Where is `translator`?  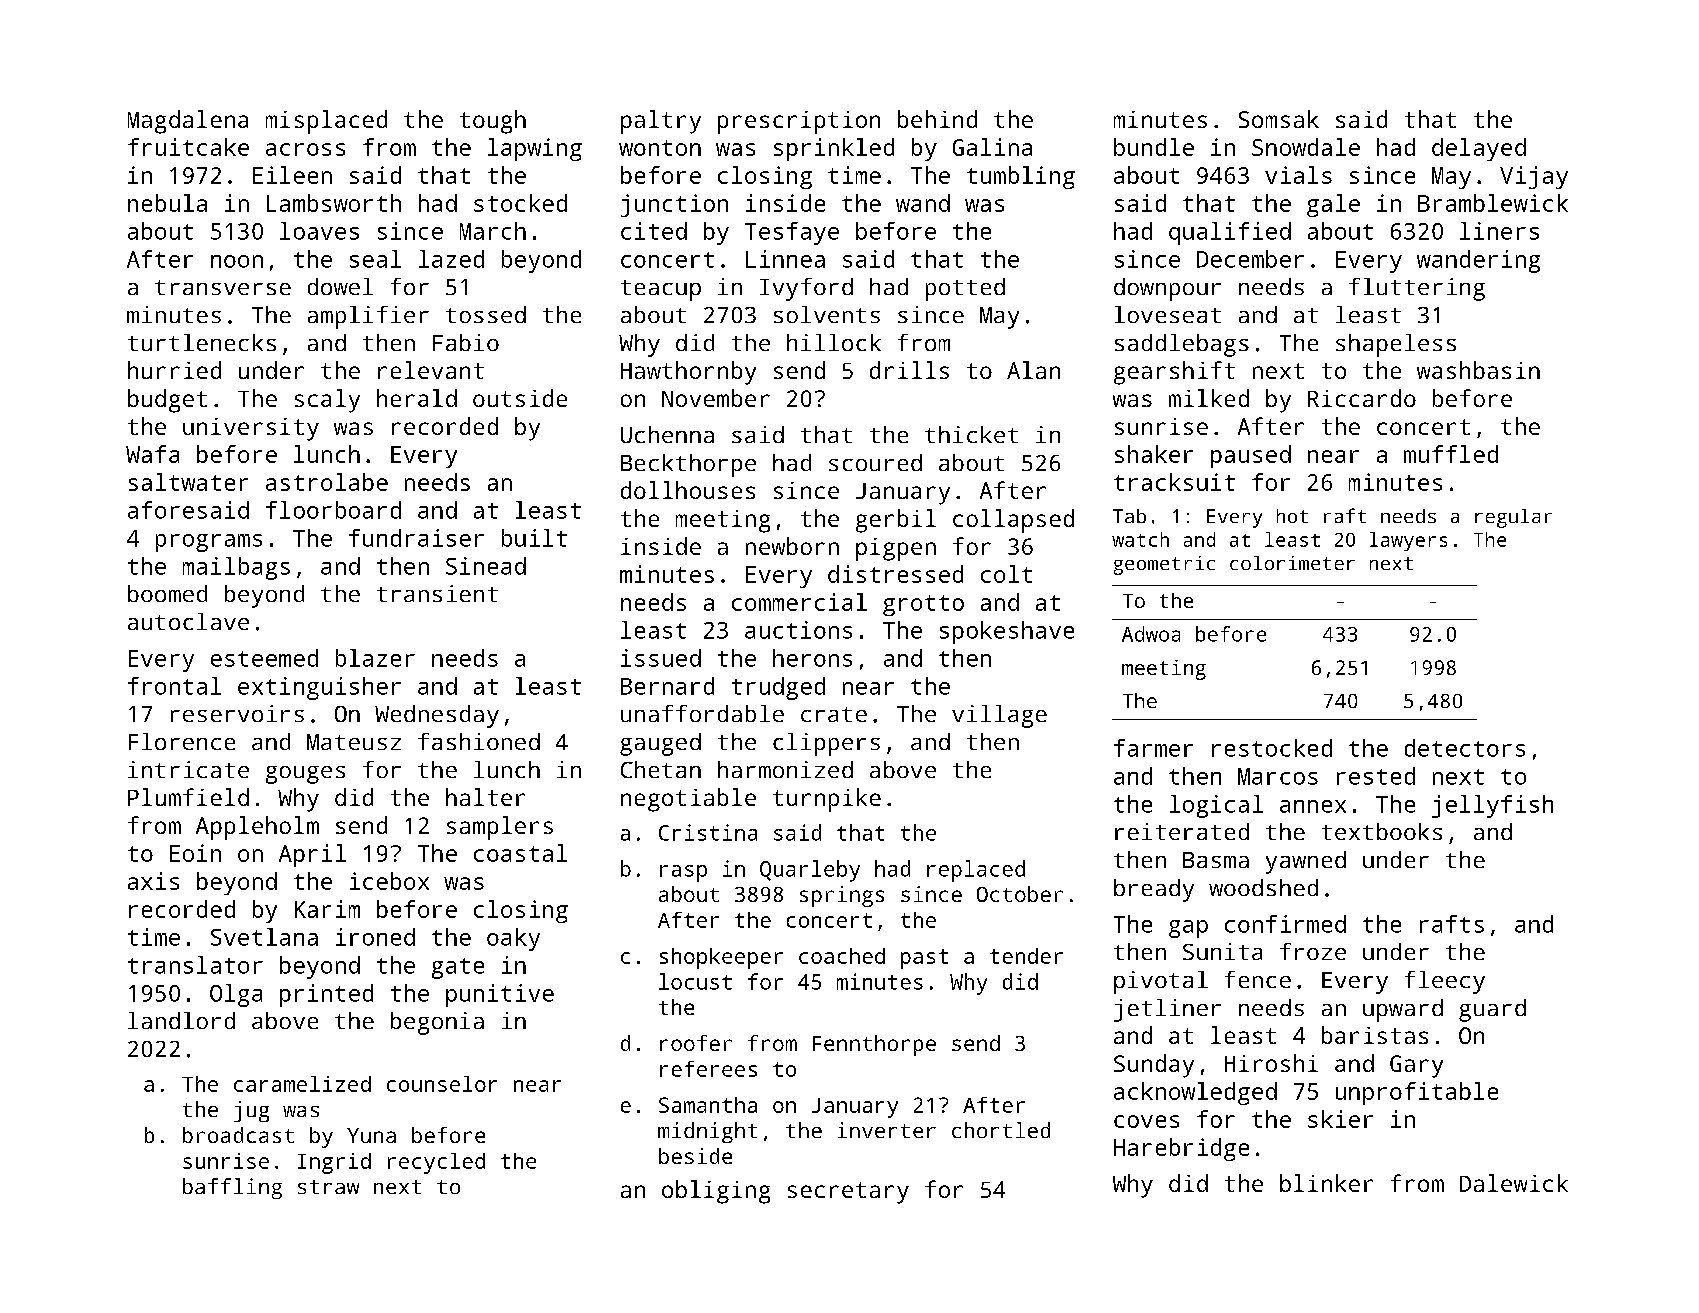
translator is located at coordinates (195, 965).
